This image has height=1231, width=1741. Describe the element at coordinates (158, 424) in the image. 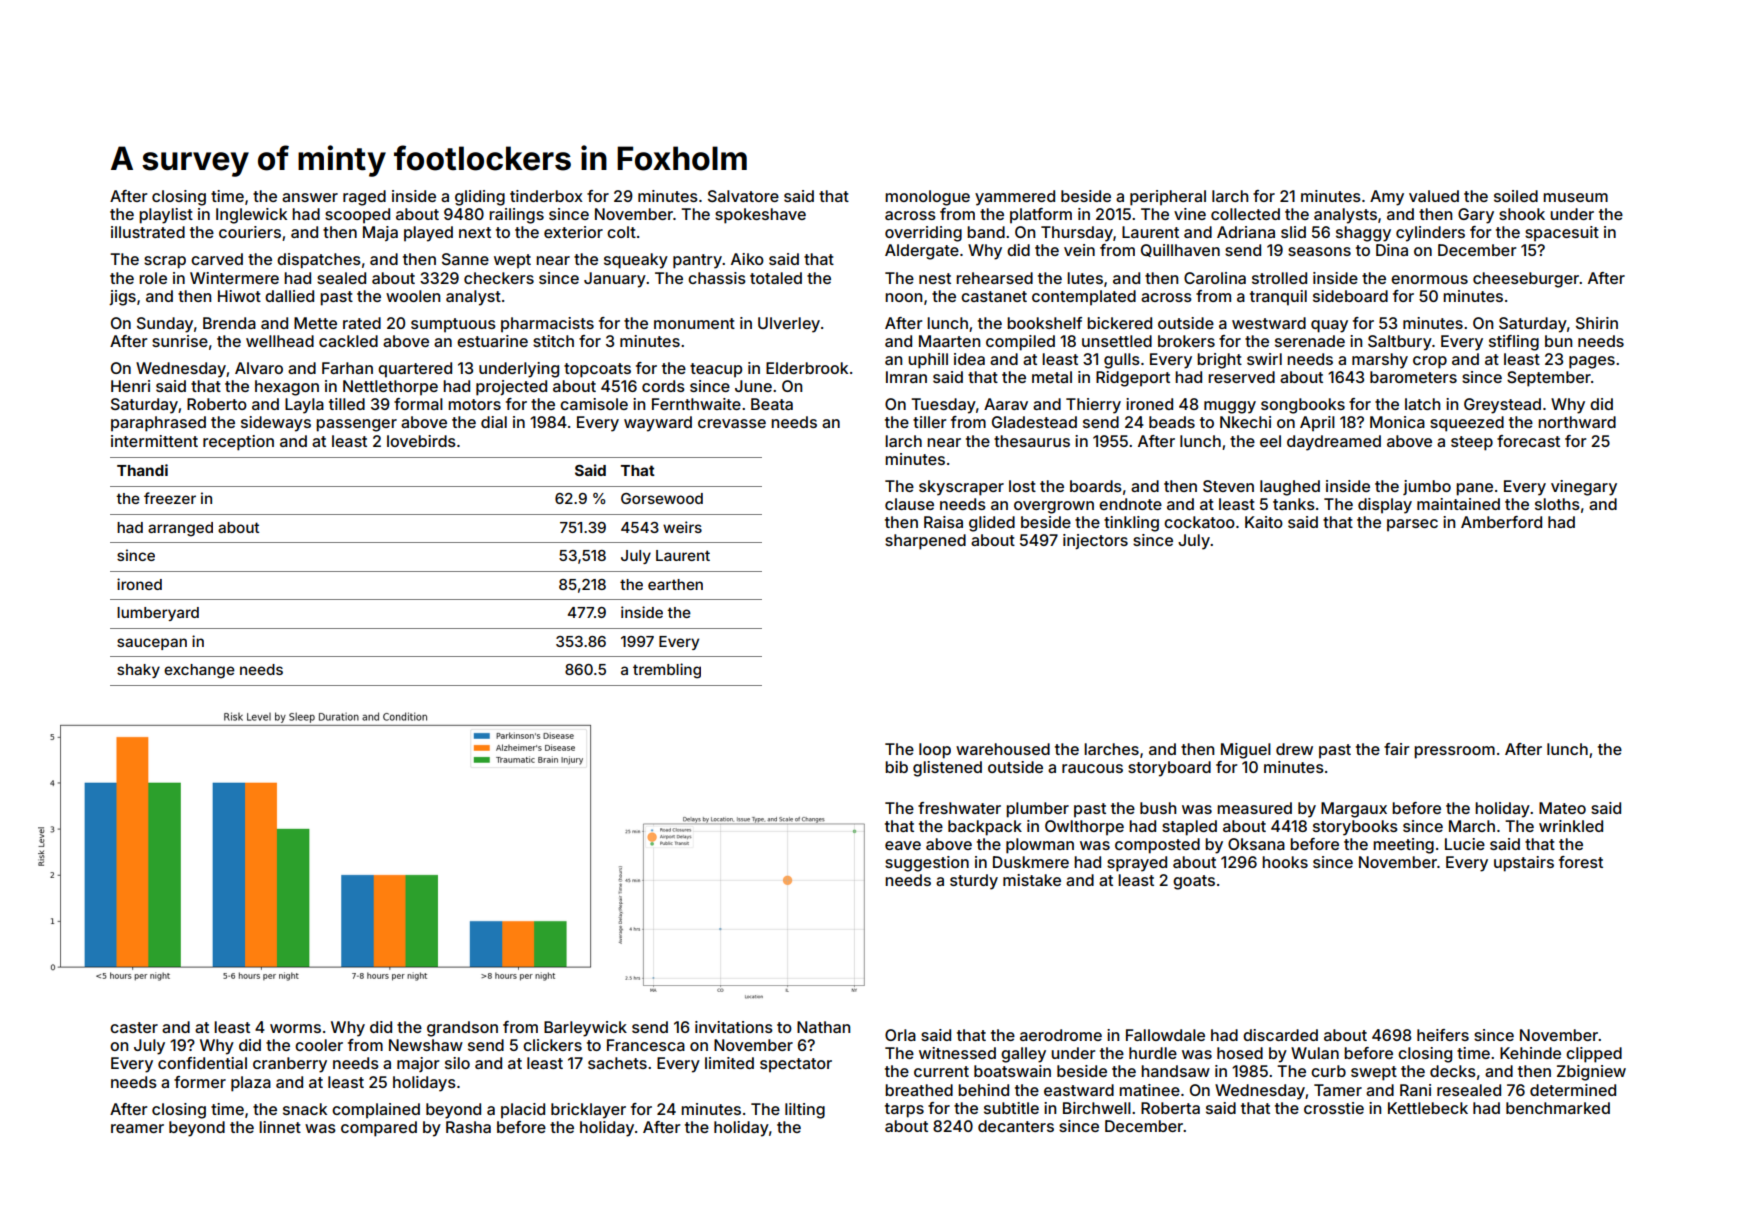

I see `paraphrased` at that location.
